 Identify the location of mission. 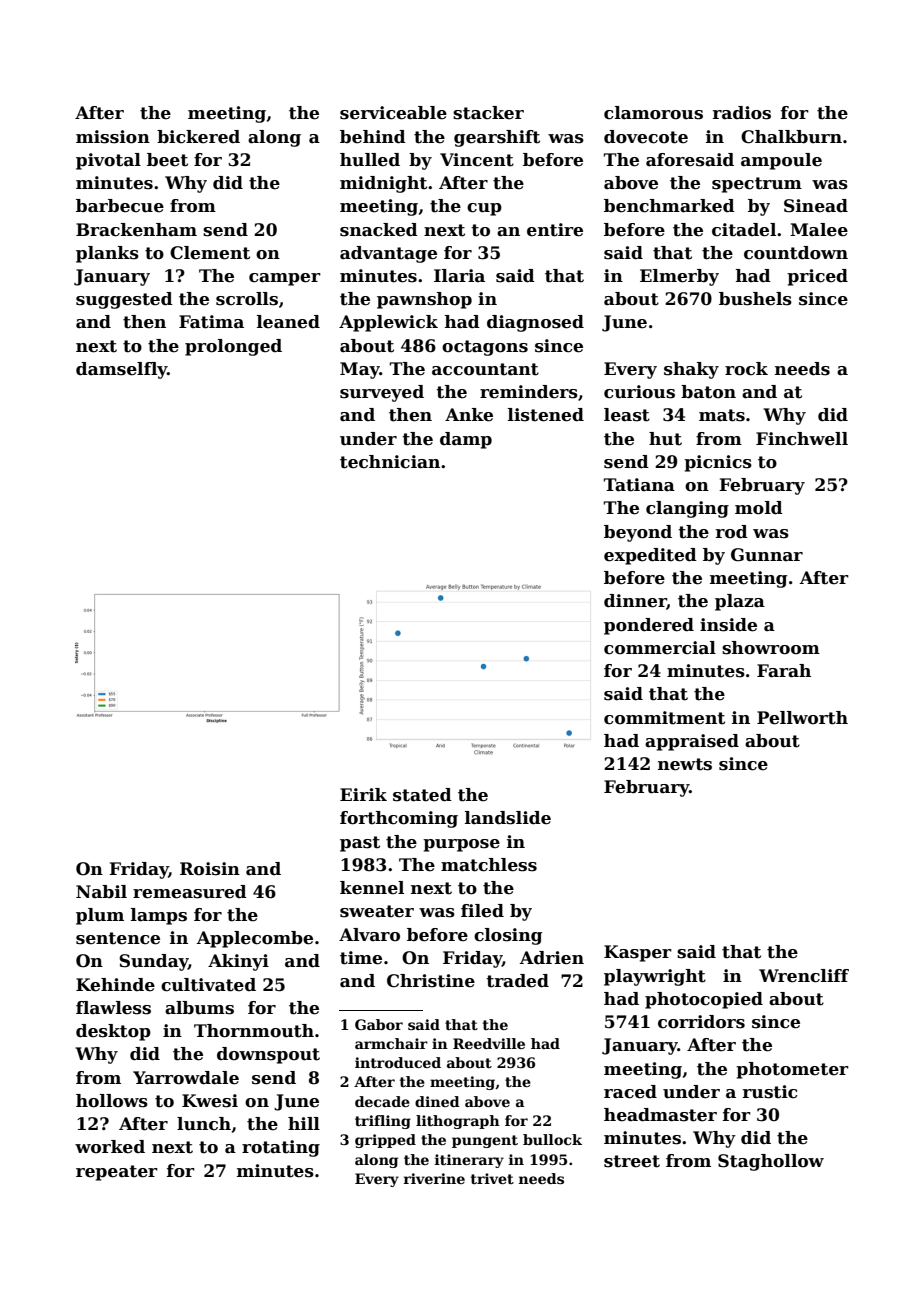
(113, 137).
